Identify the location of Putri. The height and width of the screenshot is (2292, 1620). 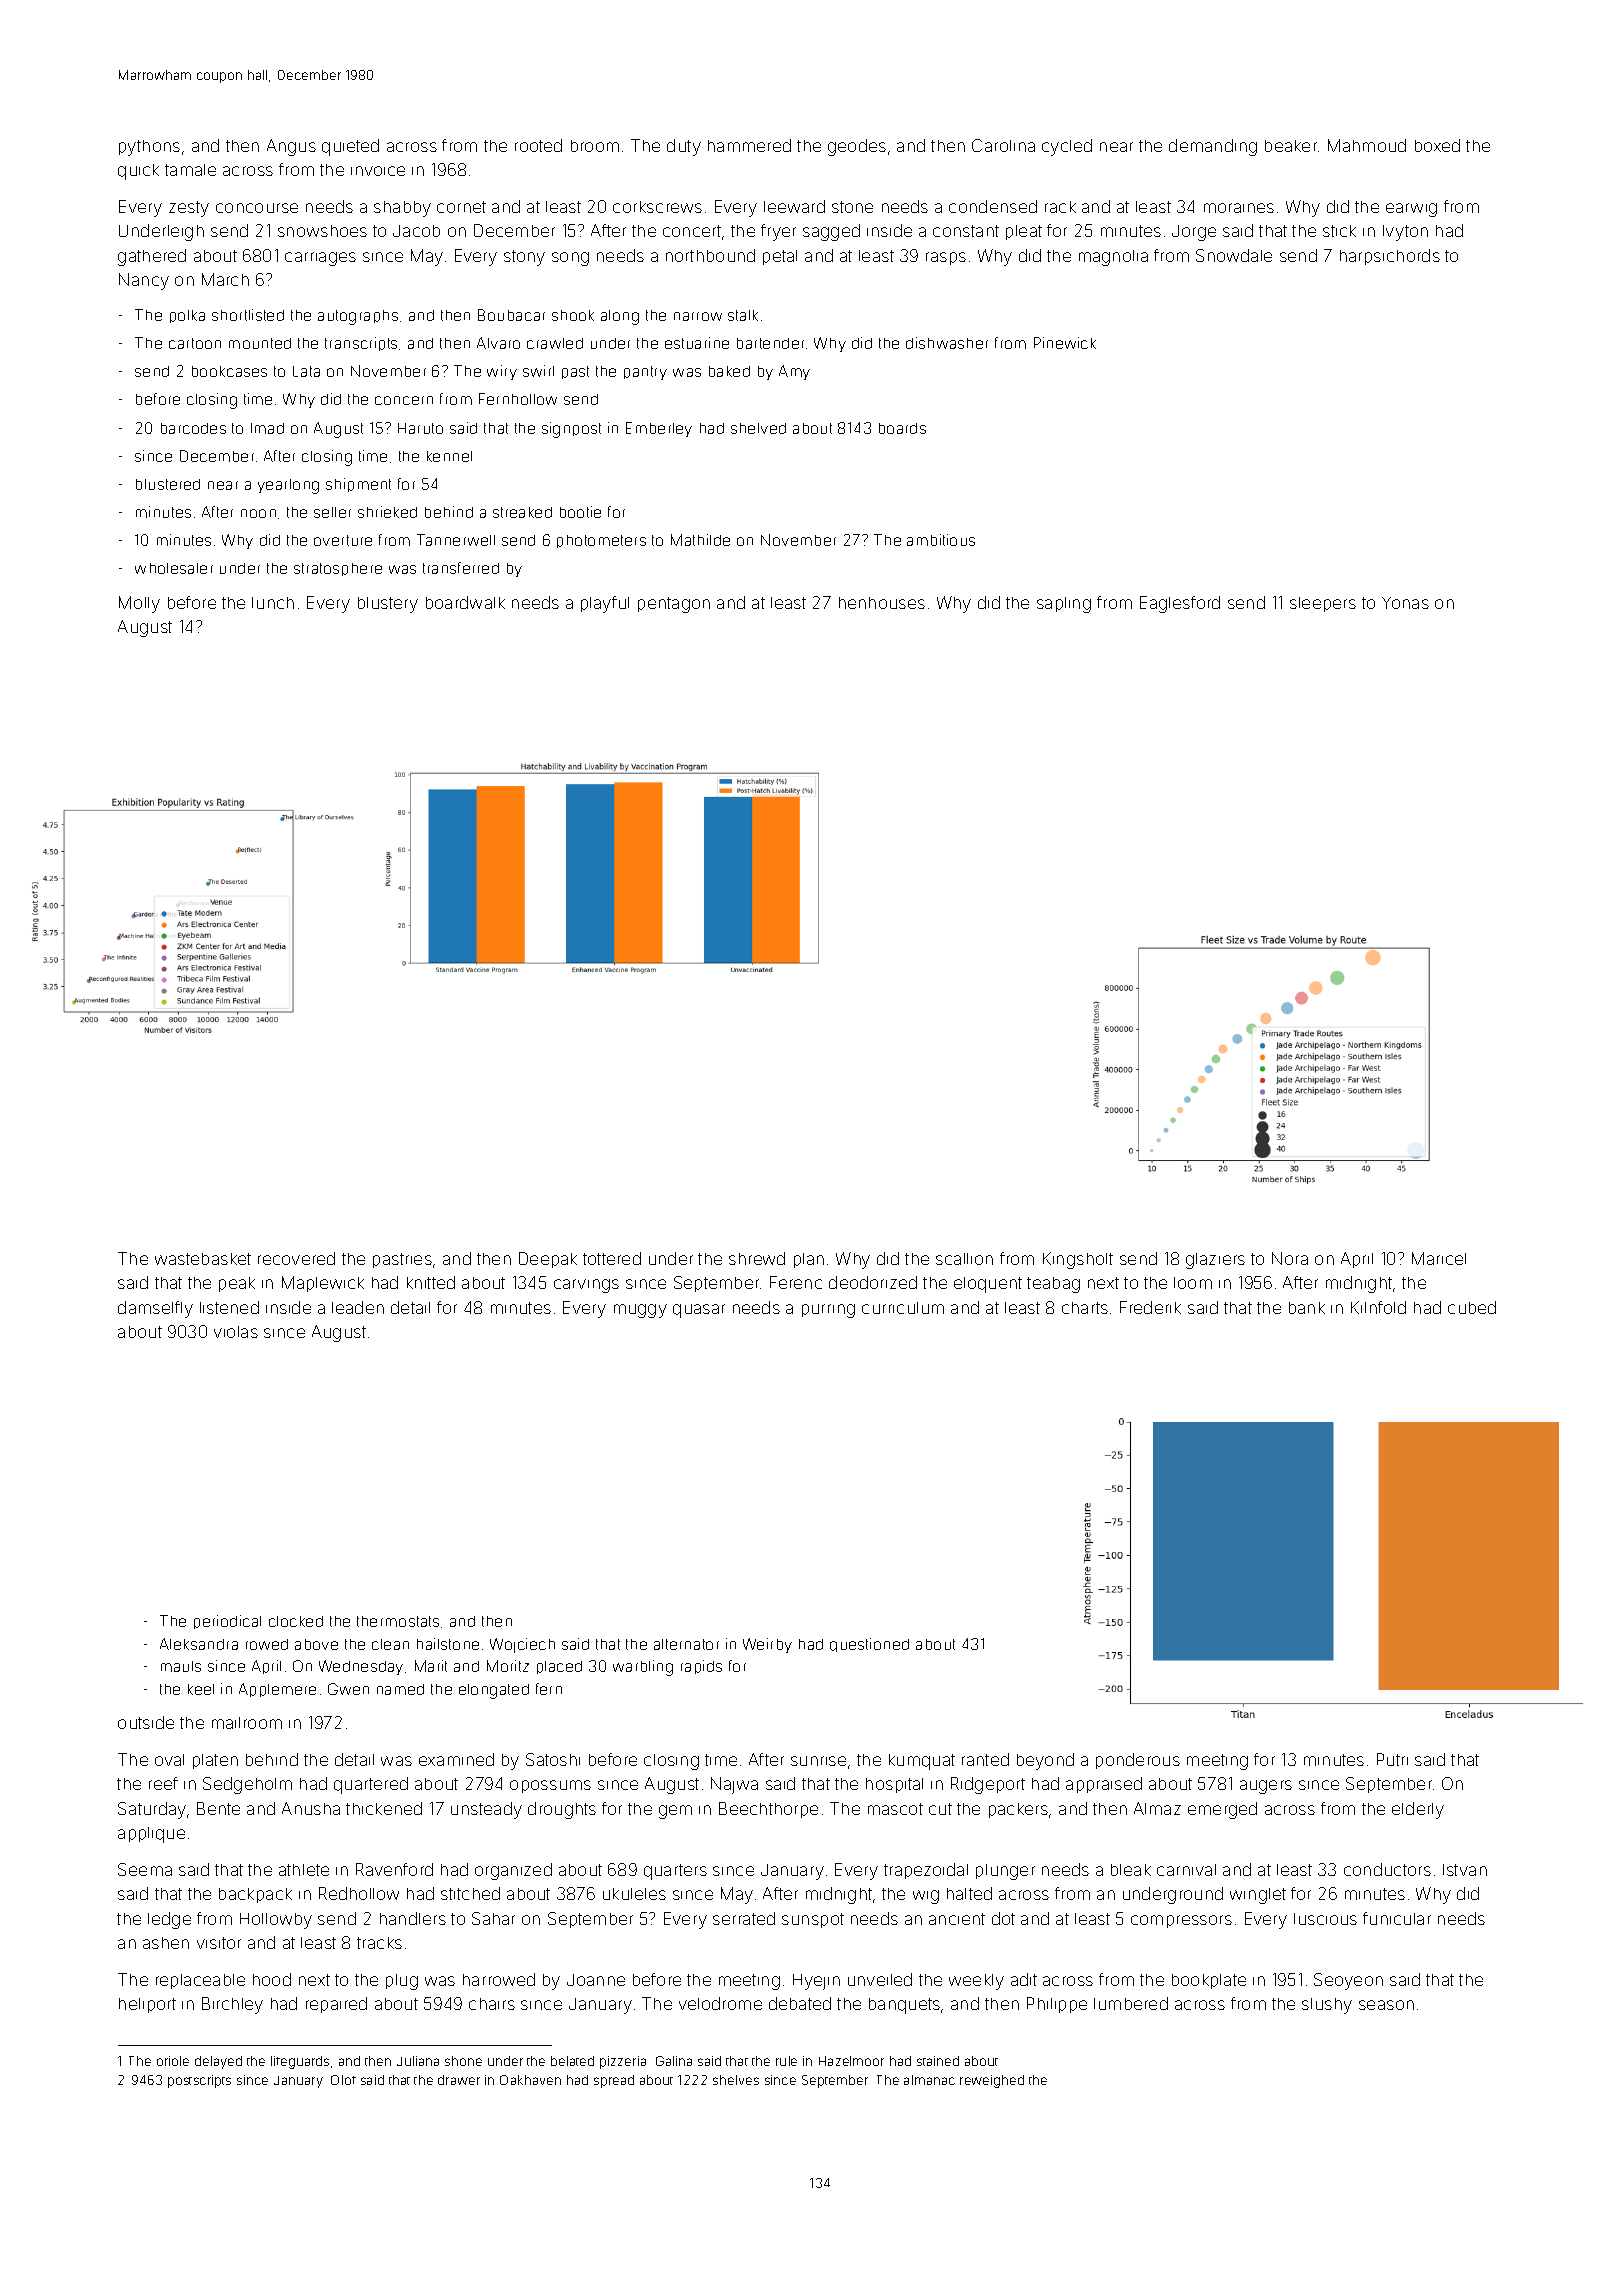
(1392, 1759).
